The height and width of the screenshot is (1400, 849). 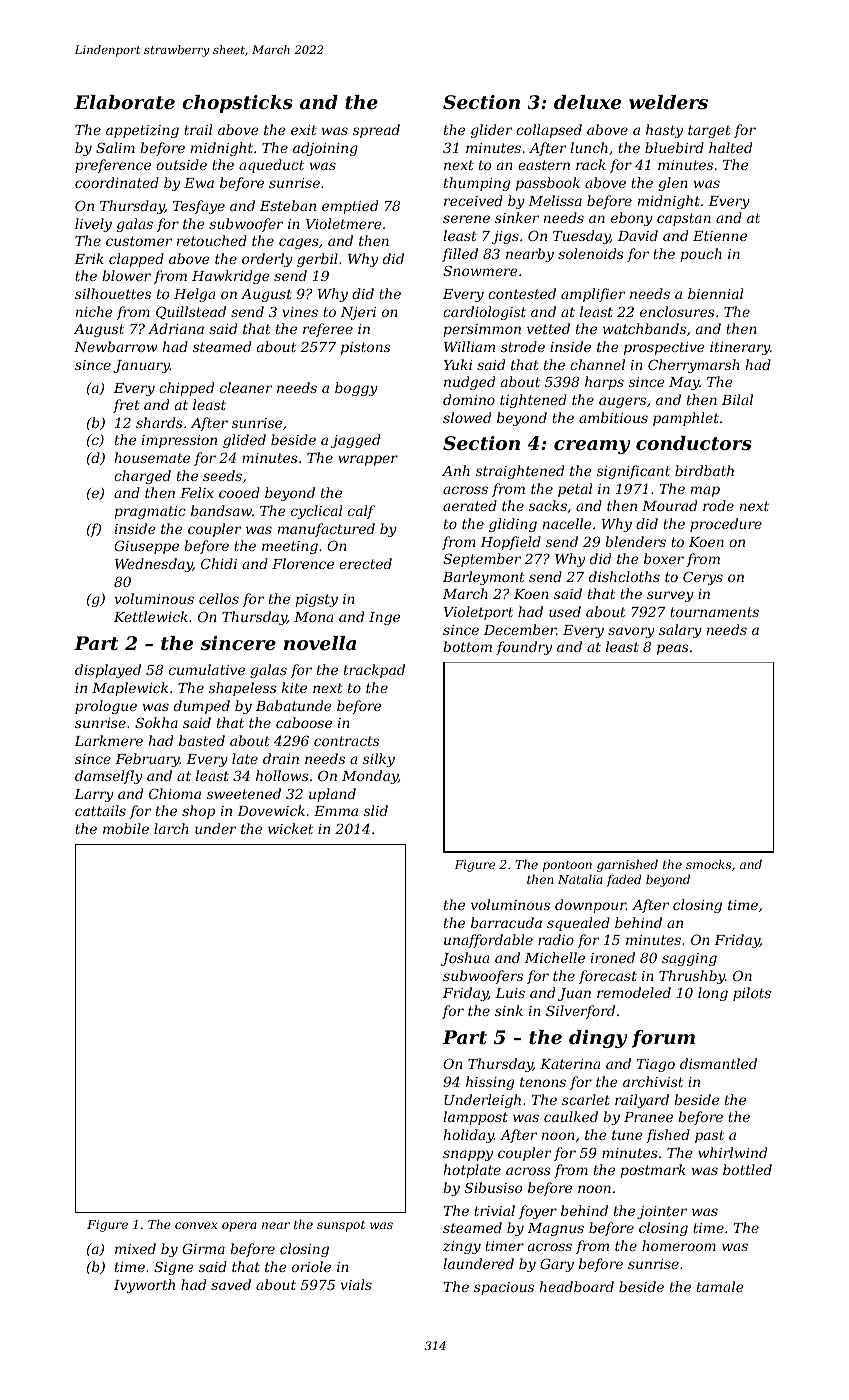 What do you see at coordinates (627, 865) in the screenshot?
I see `garnished` at bounding box center [627, 865].
